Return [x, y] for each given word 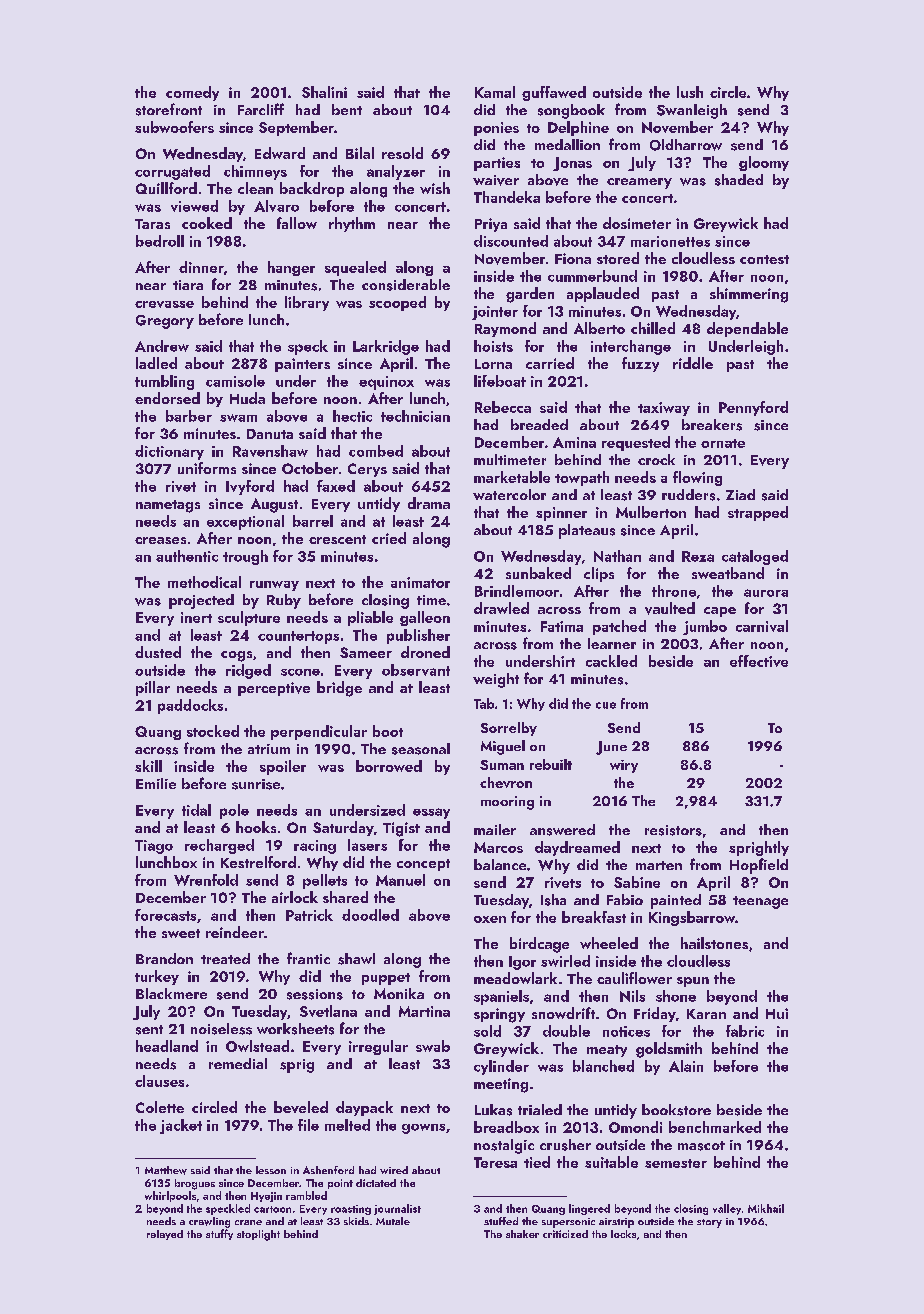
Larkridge [386, 347]
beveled [301, 1107]
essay [431, 813]
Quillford [166, 188]
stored [618, 258]
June [611, 748]
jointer [495, 313]
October [310, 468]
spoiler [283, 767]
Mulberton [651, 512]
